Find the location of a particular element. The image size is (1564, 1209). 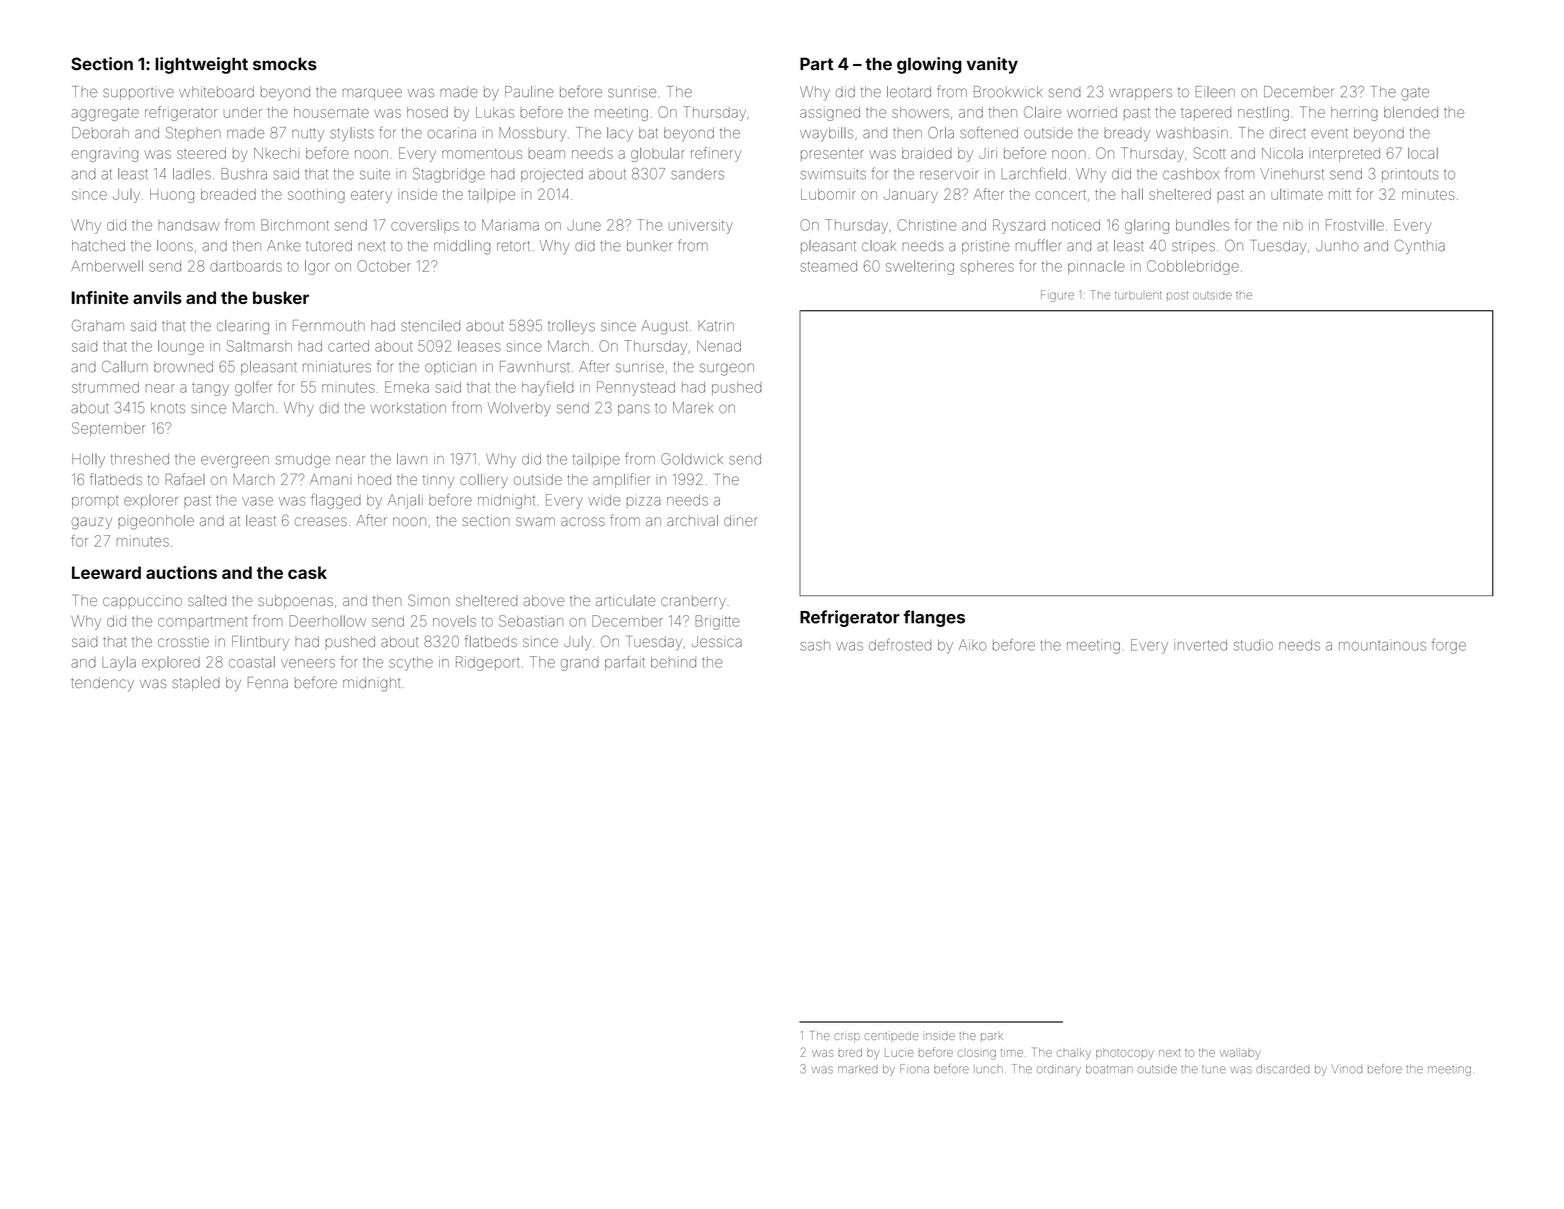

Anke is located at coordinates (284, 245).
